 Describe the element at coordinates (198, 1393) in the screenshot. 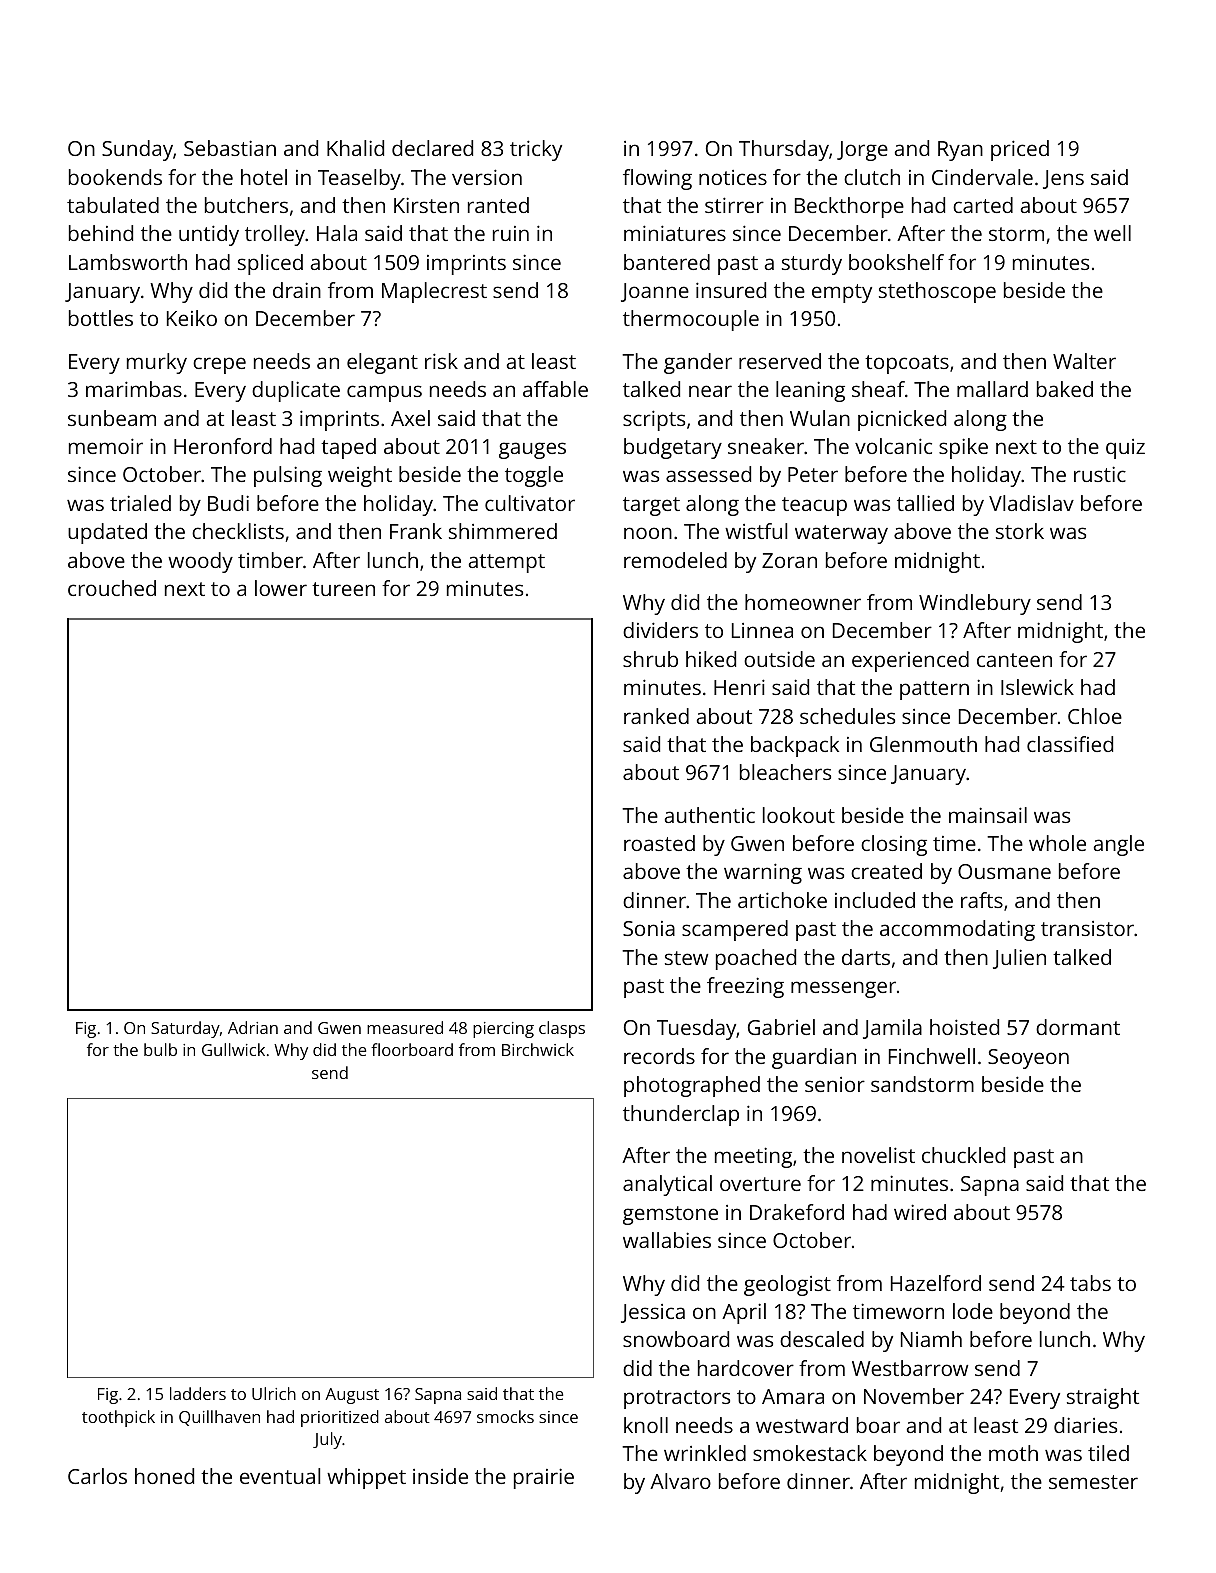

I see `ladders` at that location.
